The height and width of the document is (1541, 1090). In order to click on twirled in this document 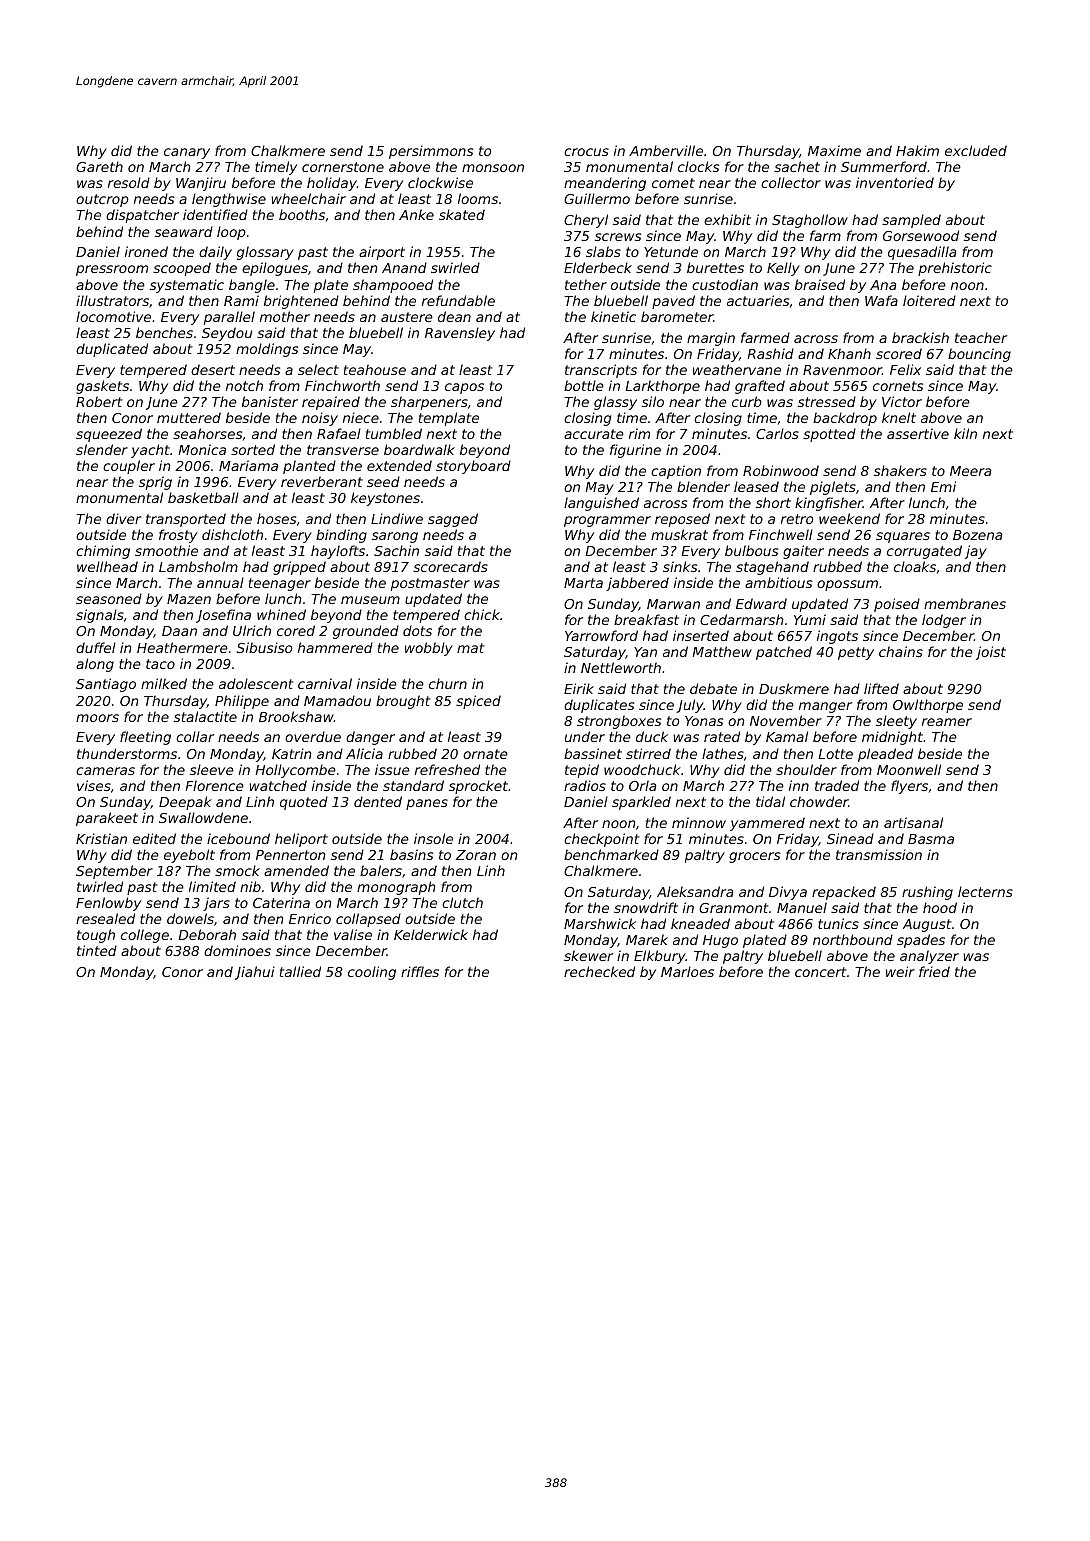, I will do `click(100, 886)`.
